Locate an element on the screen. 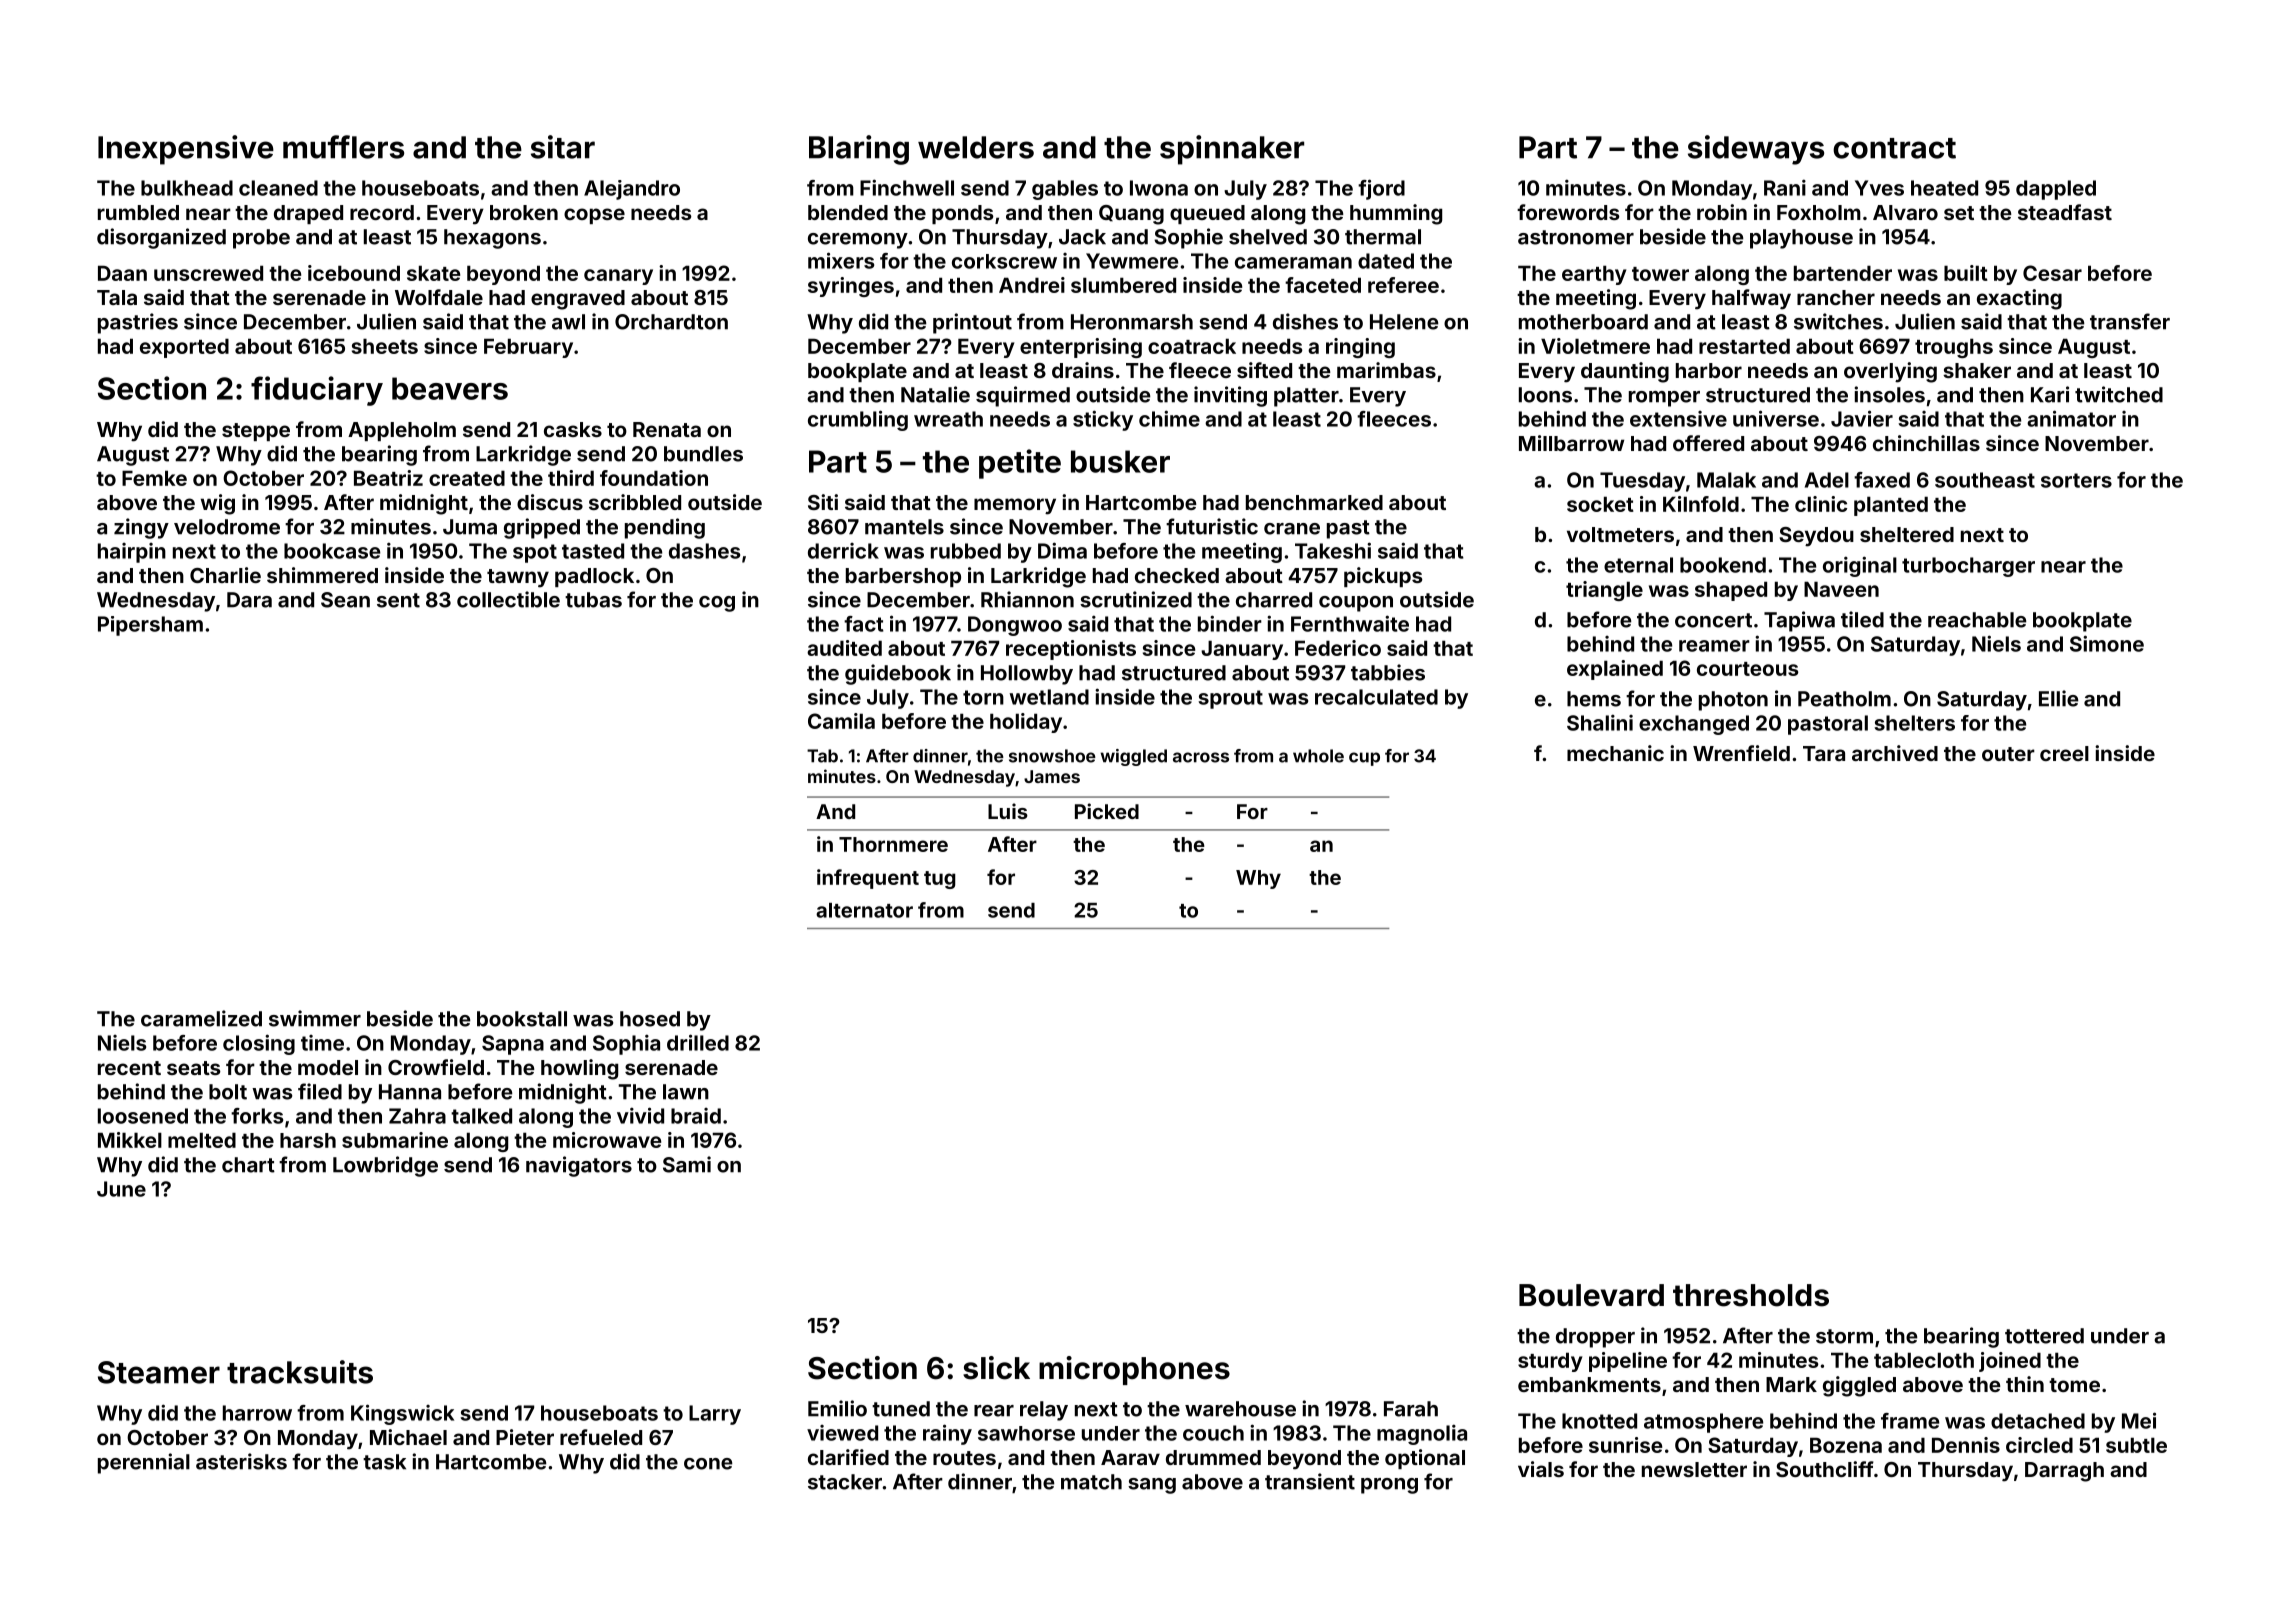 This screenshot has width=2282, height=1614. Camila is located at coordinates (841, 721).
